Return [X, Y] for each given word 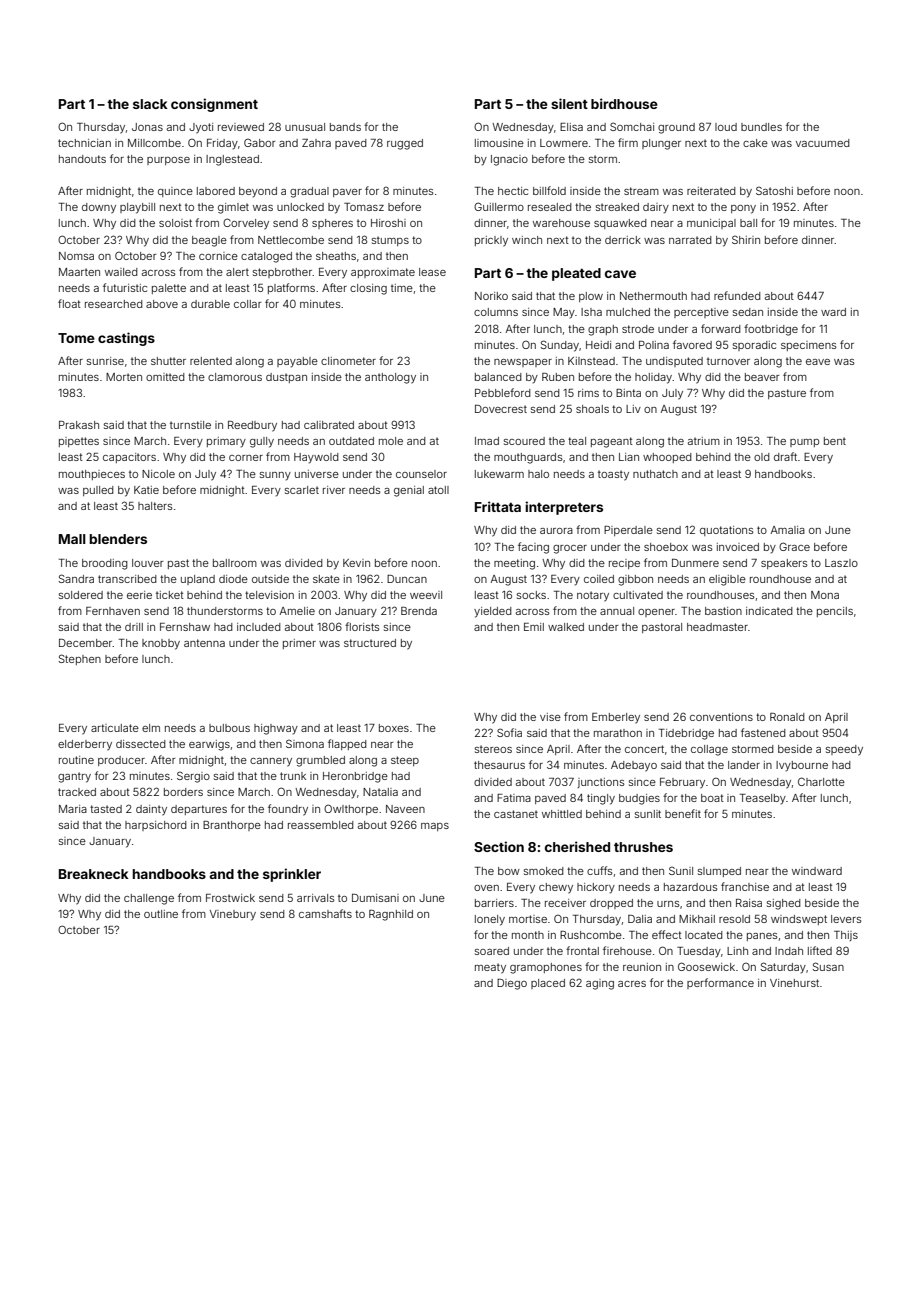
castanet [516, 814]
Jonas [147, 127]
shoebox [666, 547]
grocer [570, 549]
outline [161, 914]
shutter [168, 361]
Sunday [560, 346]
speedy [844, 750]
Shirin [746, 239]
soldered [81, 595]
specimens [808, 346]
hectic [513, 191]
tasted [106, 809]
